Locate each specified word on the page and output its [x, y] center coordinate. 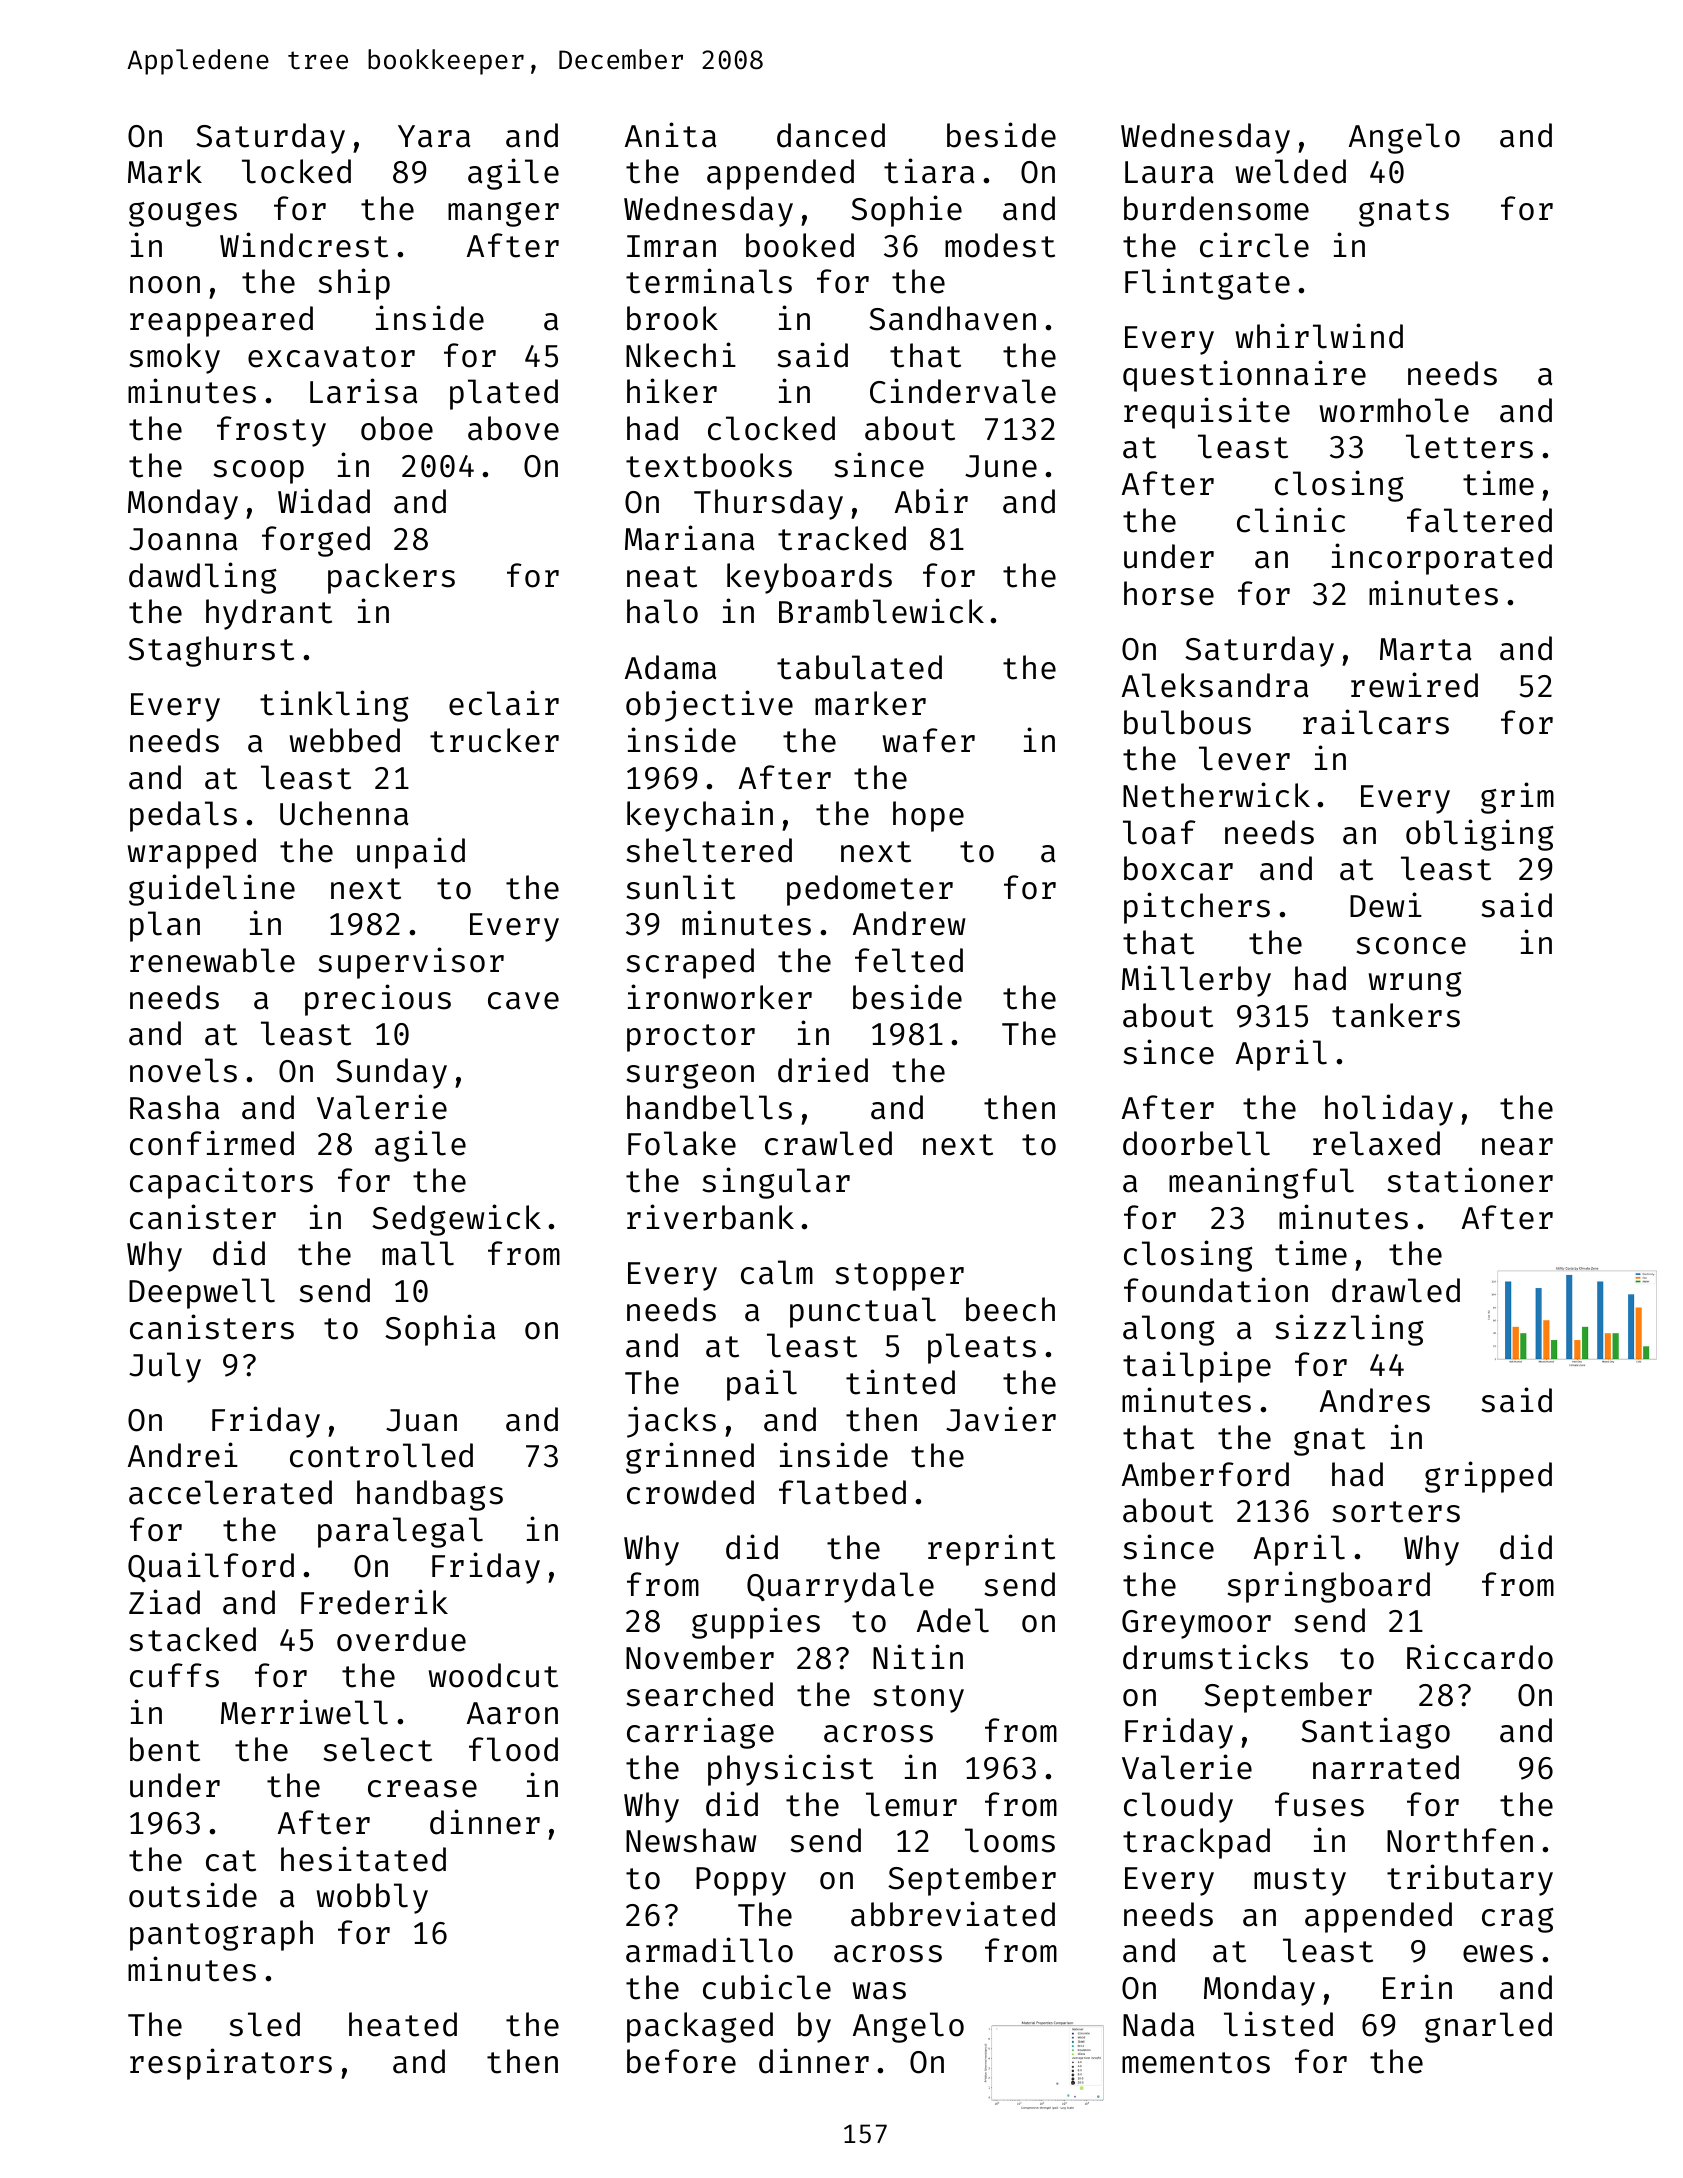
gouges [183, 214]
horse [1169, 593]
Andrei [183, 1455]
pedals [183, 816]
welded [1291, 171]
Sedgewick [456, 1220]
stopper [900, 1277]
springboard [1329, 1587]
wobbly [372, 1898]
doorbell [1196, 1143]
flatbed [842, 1492]
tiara [929, 171]
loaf [1159, 832]
